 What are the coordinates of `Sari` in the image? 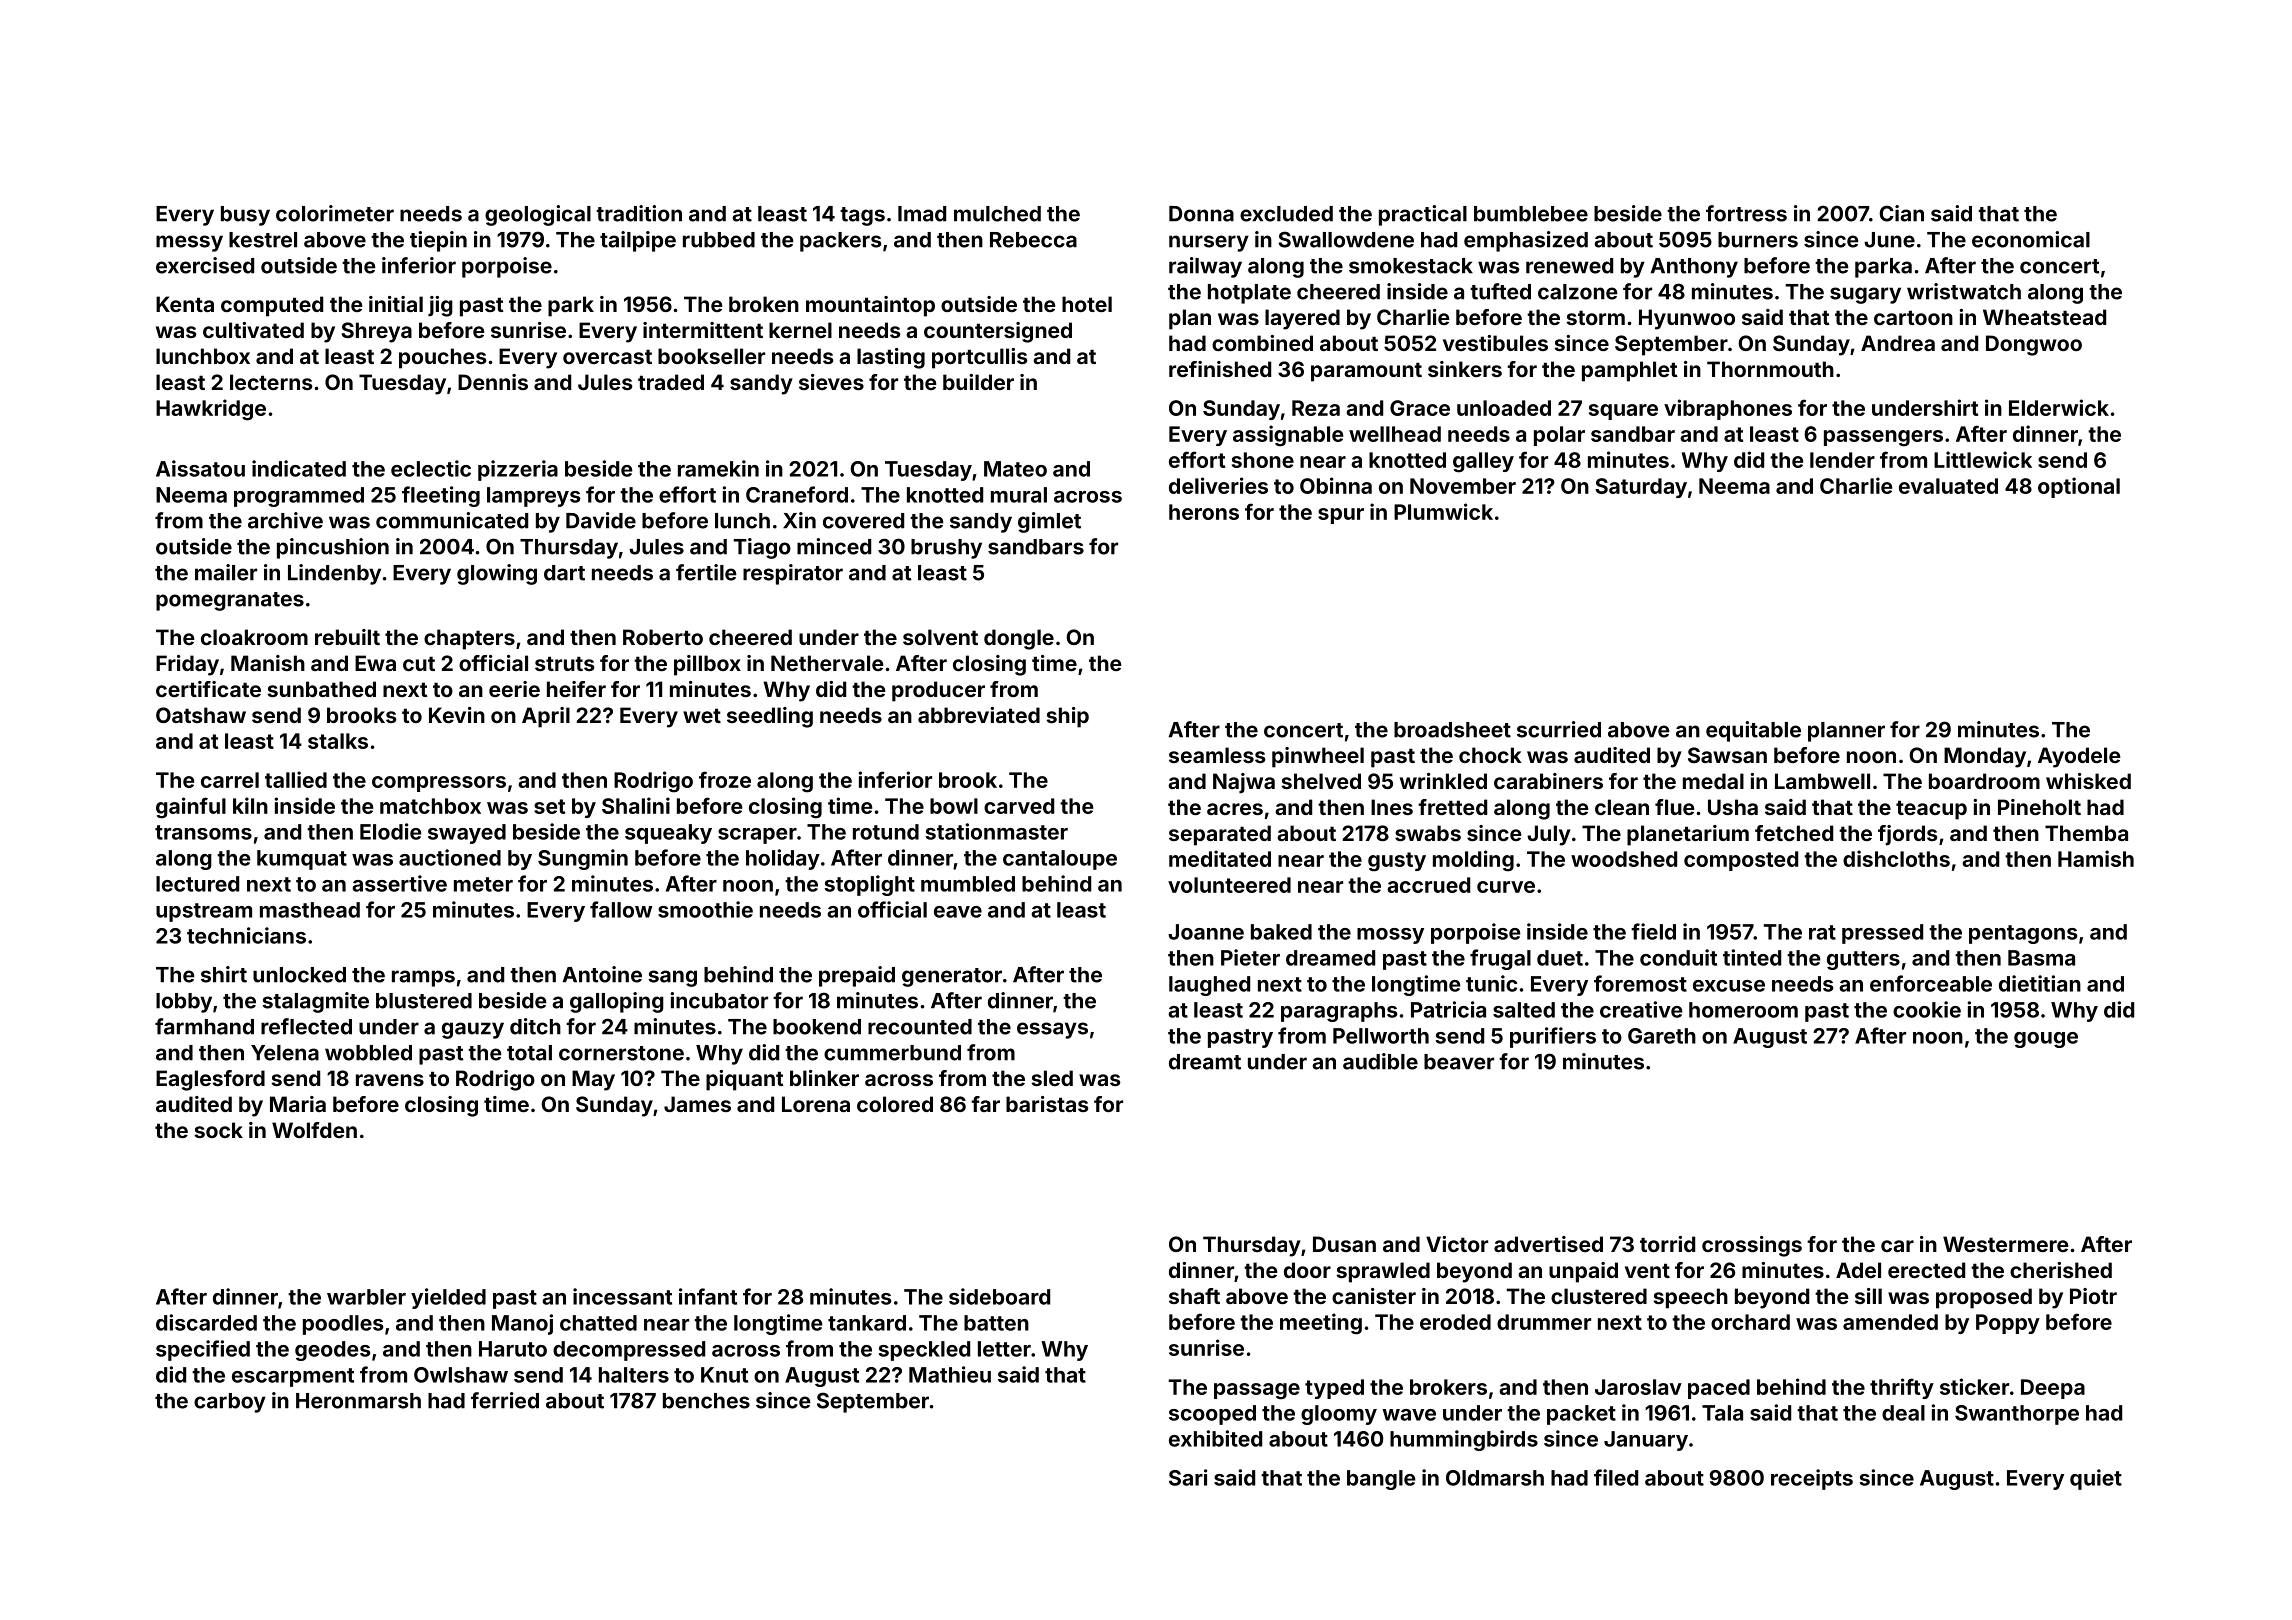 It's located at (1188, 1477).
